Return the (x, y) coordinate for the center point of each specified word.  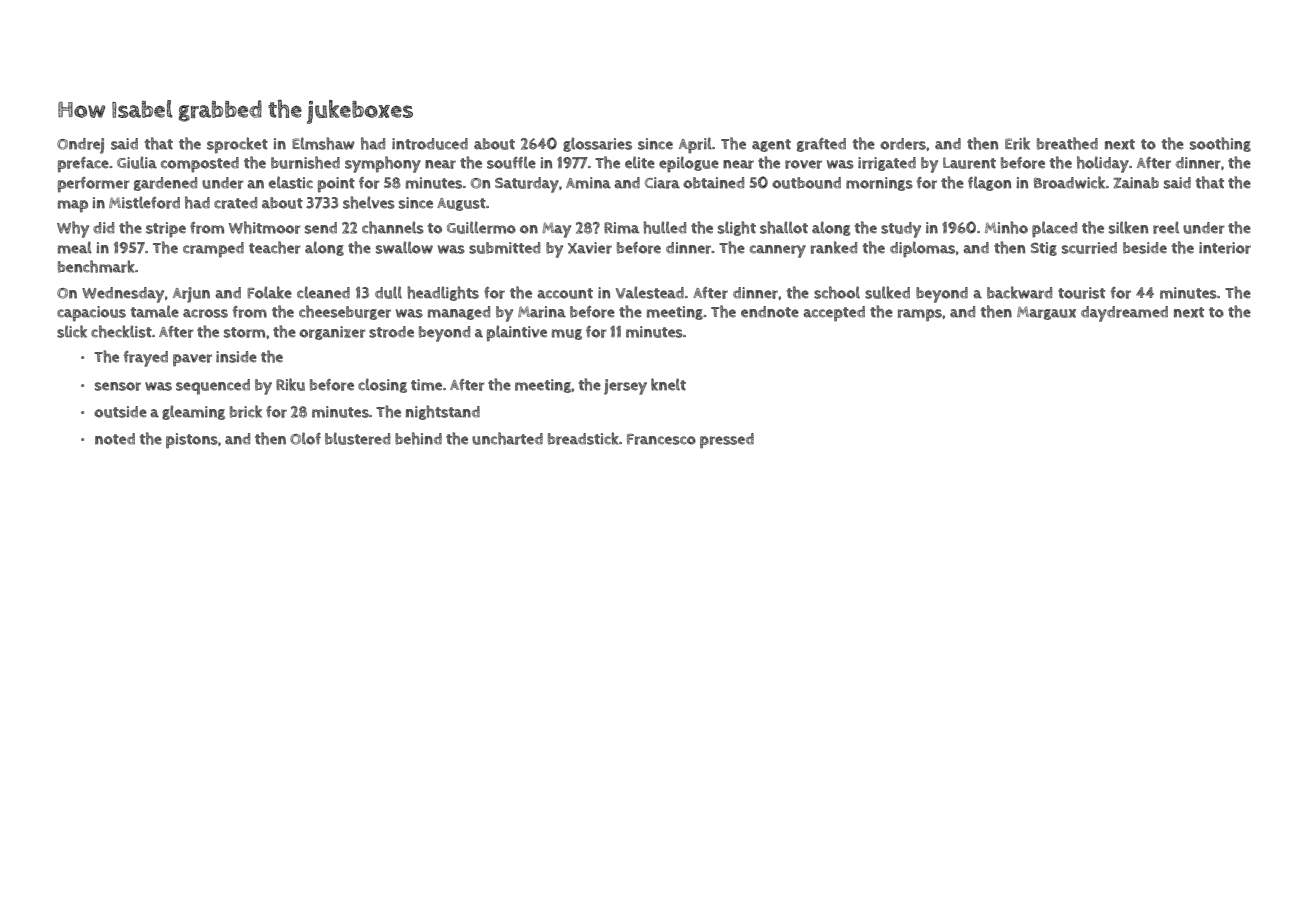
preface (83, 165)
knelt (668, 384)
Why (73, 229)
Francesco (661, 439)
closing (382, 385)
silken (1128, 227)
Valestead (650, 292)
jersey (625, 387)
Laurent (969, 163)
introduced (430, 144)
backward (1019, 292)
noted (115, 439)
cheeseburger (345, 312)
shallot (784, 227)
